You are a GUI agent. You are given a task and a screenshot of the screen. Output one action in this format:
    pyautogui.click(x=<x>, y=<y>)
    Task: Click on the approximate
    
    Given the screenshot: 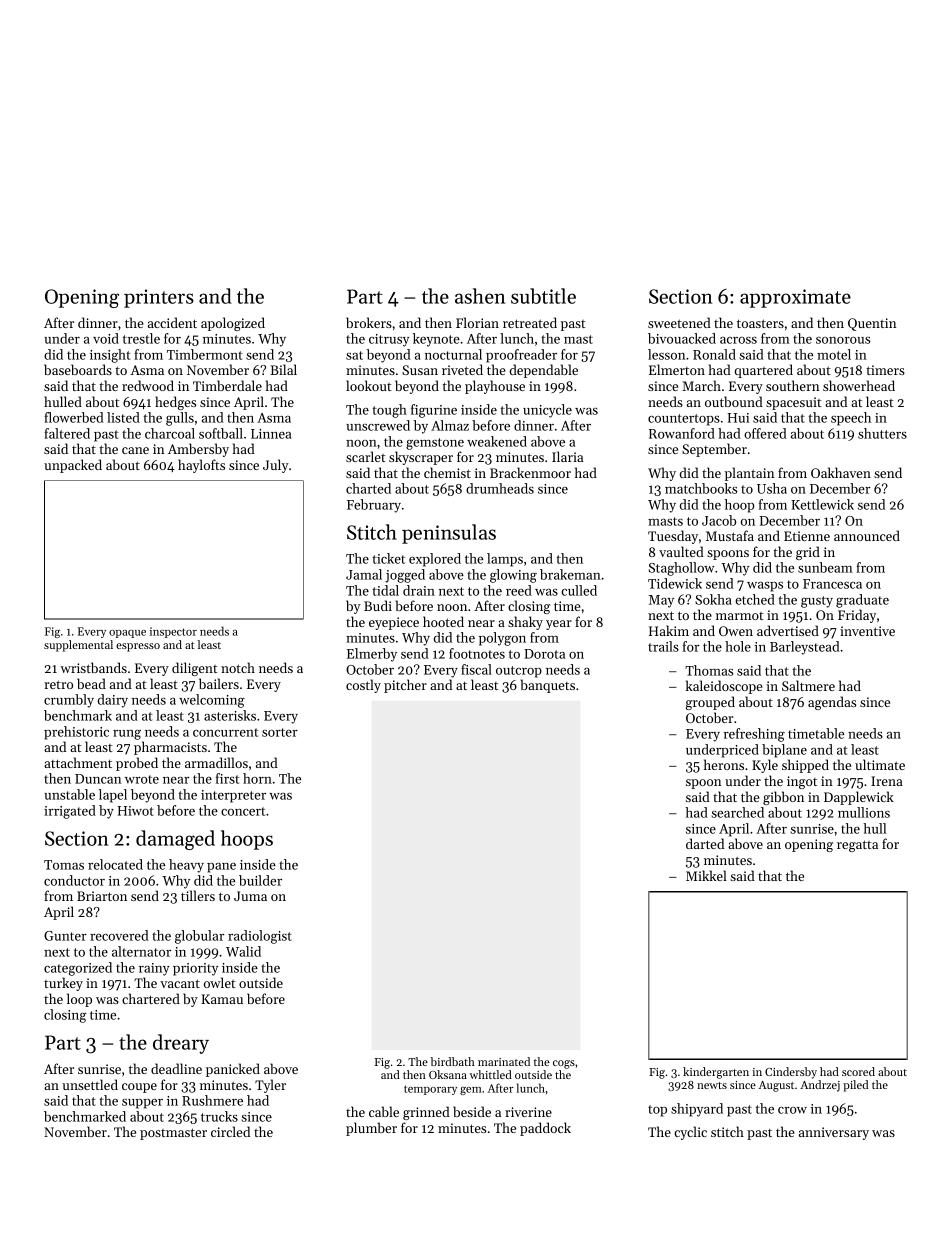 What is the action you would take?
    pyautogui.click(x=795, y=298)
